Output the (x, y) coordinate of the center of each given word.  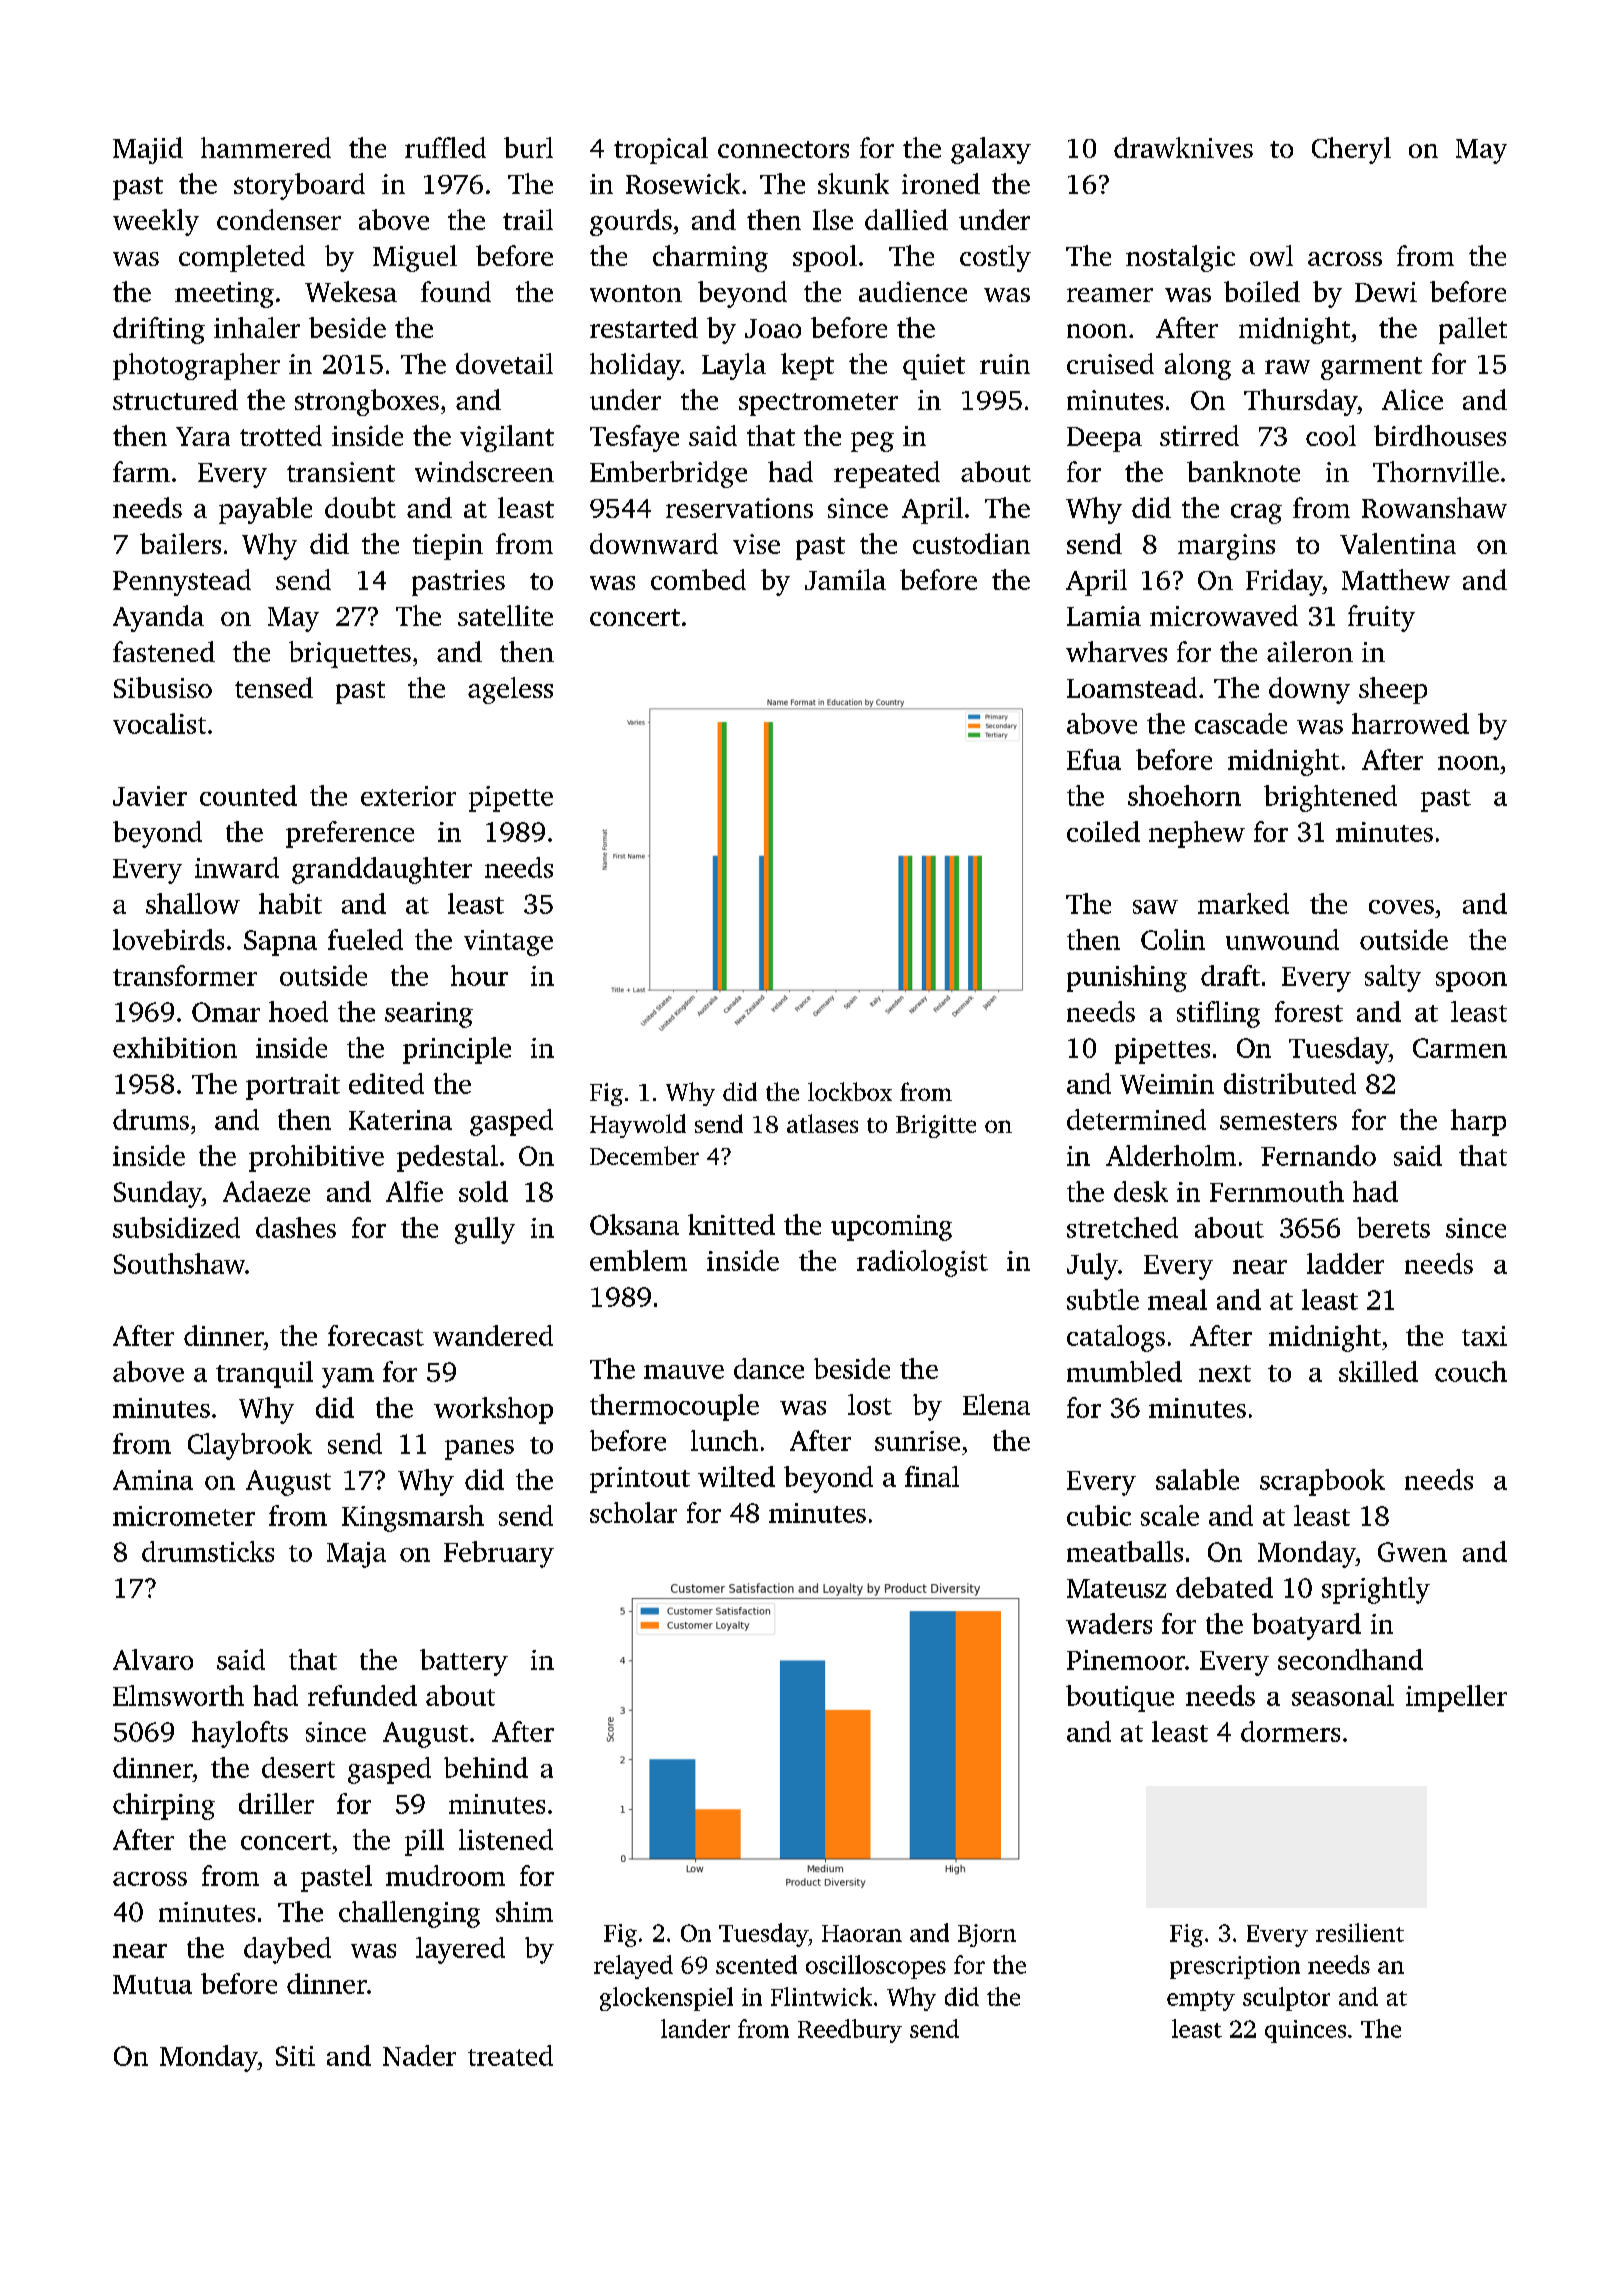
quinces (1305, 2031)
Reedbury (850, 2031)
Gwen (1412, 1552)
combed (698, 579)
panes (479, 1450)
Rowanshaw (1434, 507)
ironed (941, 183)
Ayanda (158, 618)
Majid (148, 150)
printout (640, 1480)
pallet (1473, 330)
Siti (295, 2056)
